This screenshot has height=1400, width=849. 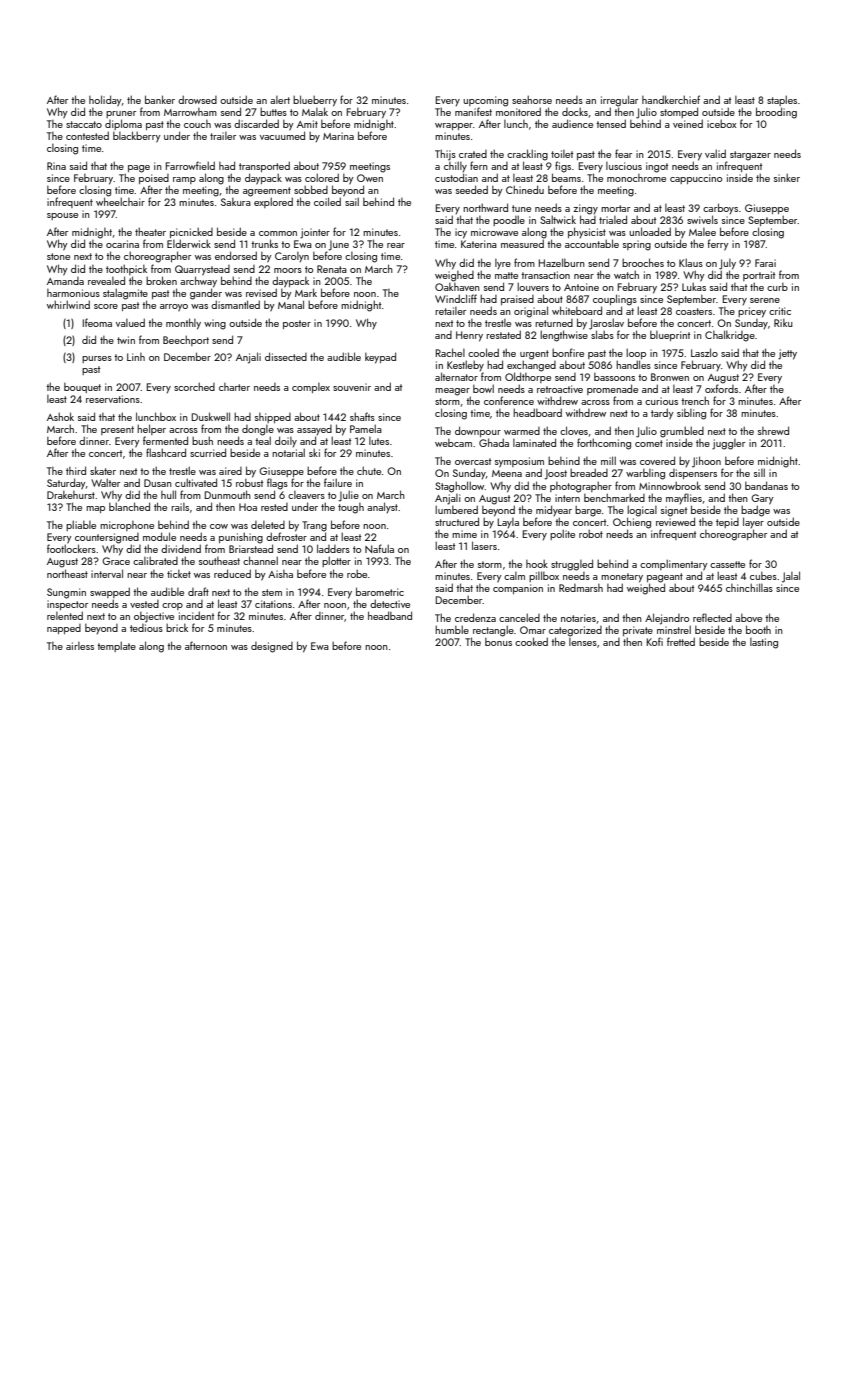 I want to click on Ashok, so click(x=60, y=416).
